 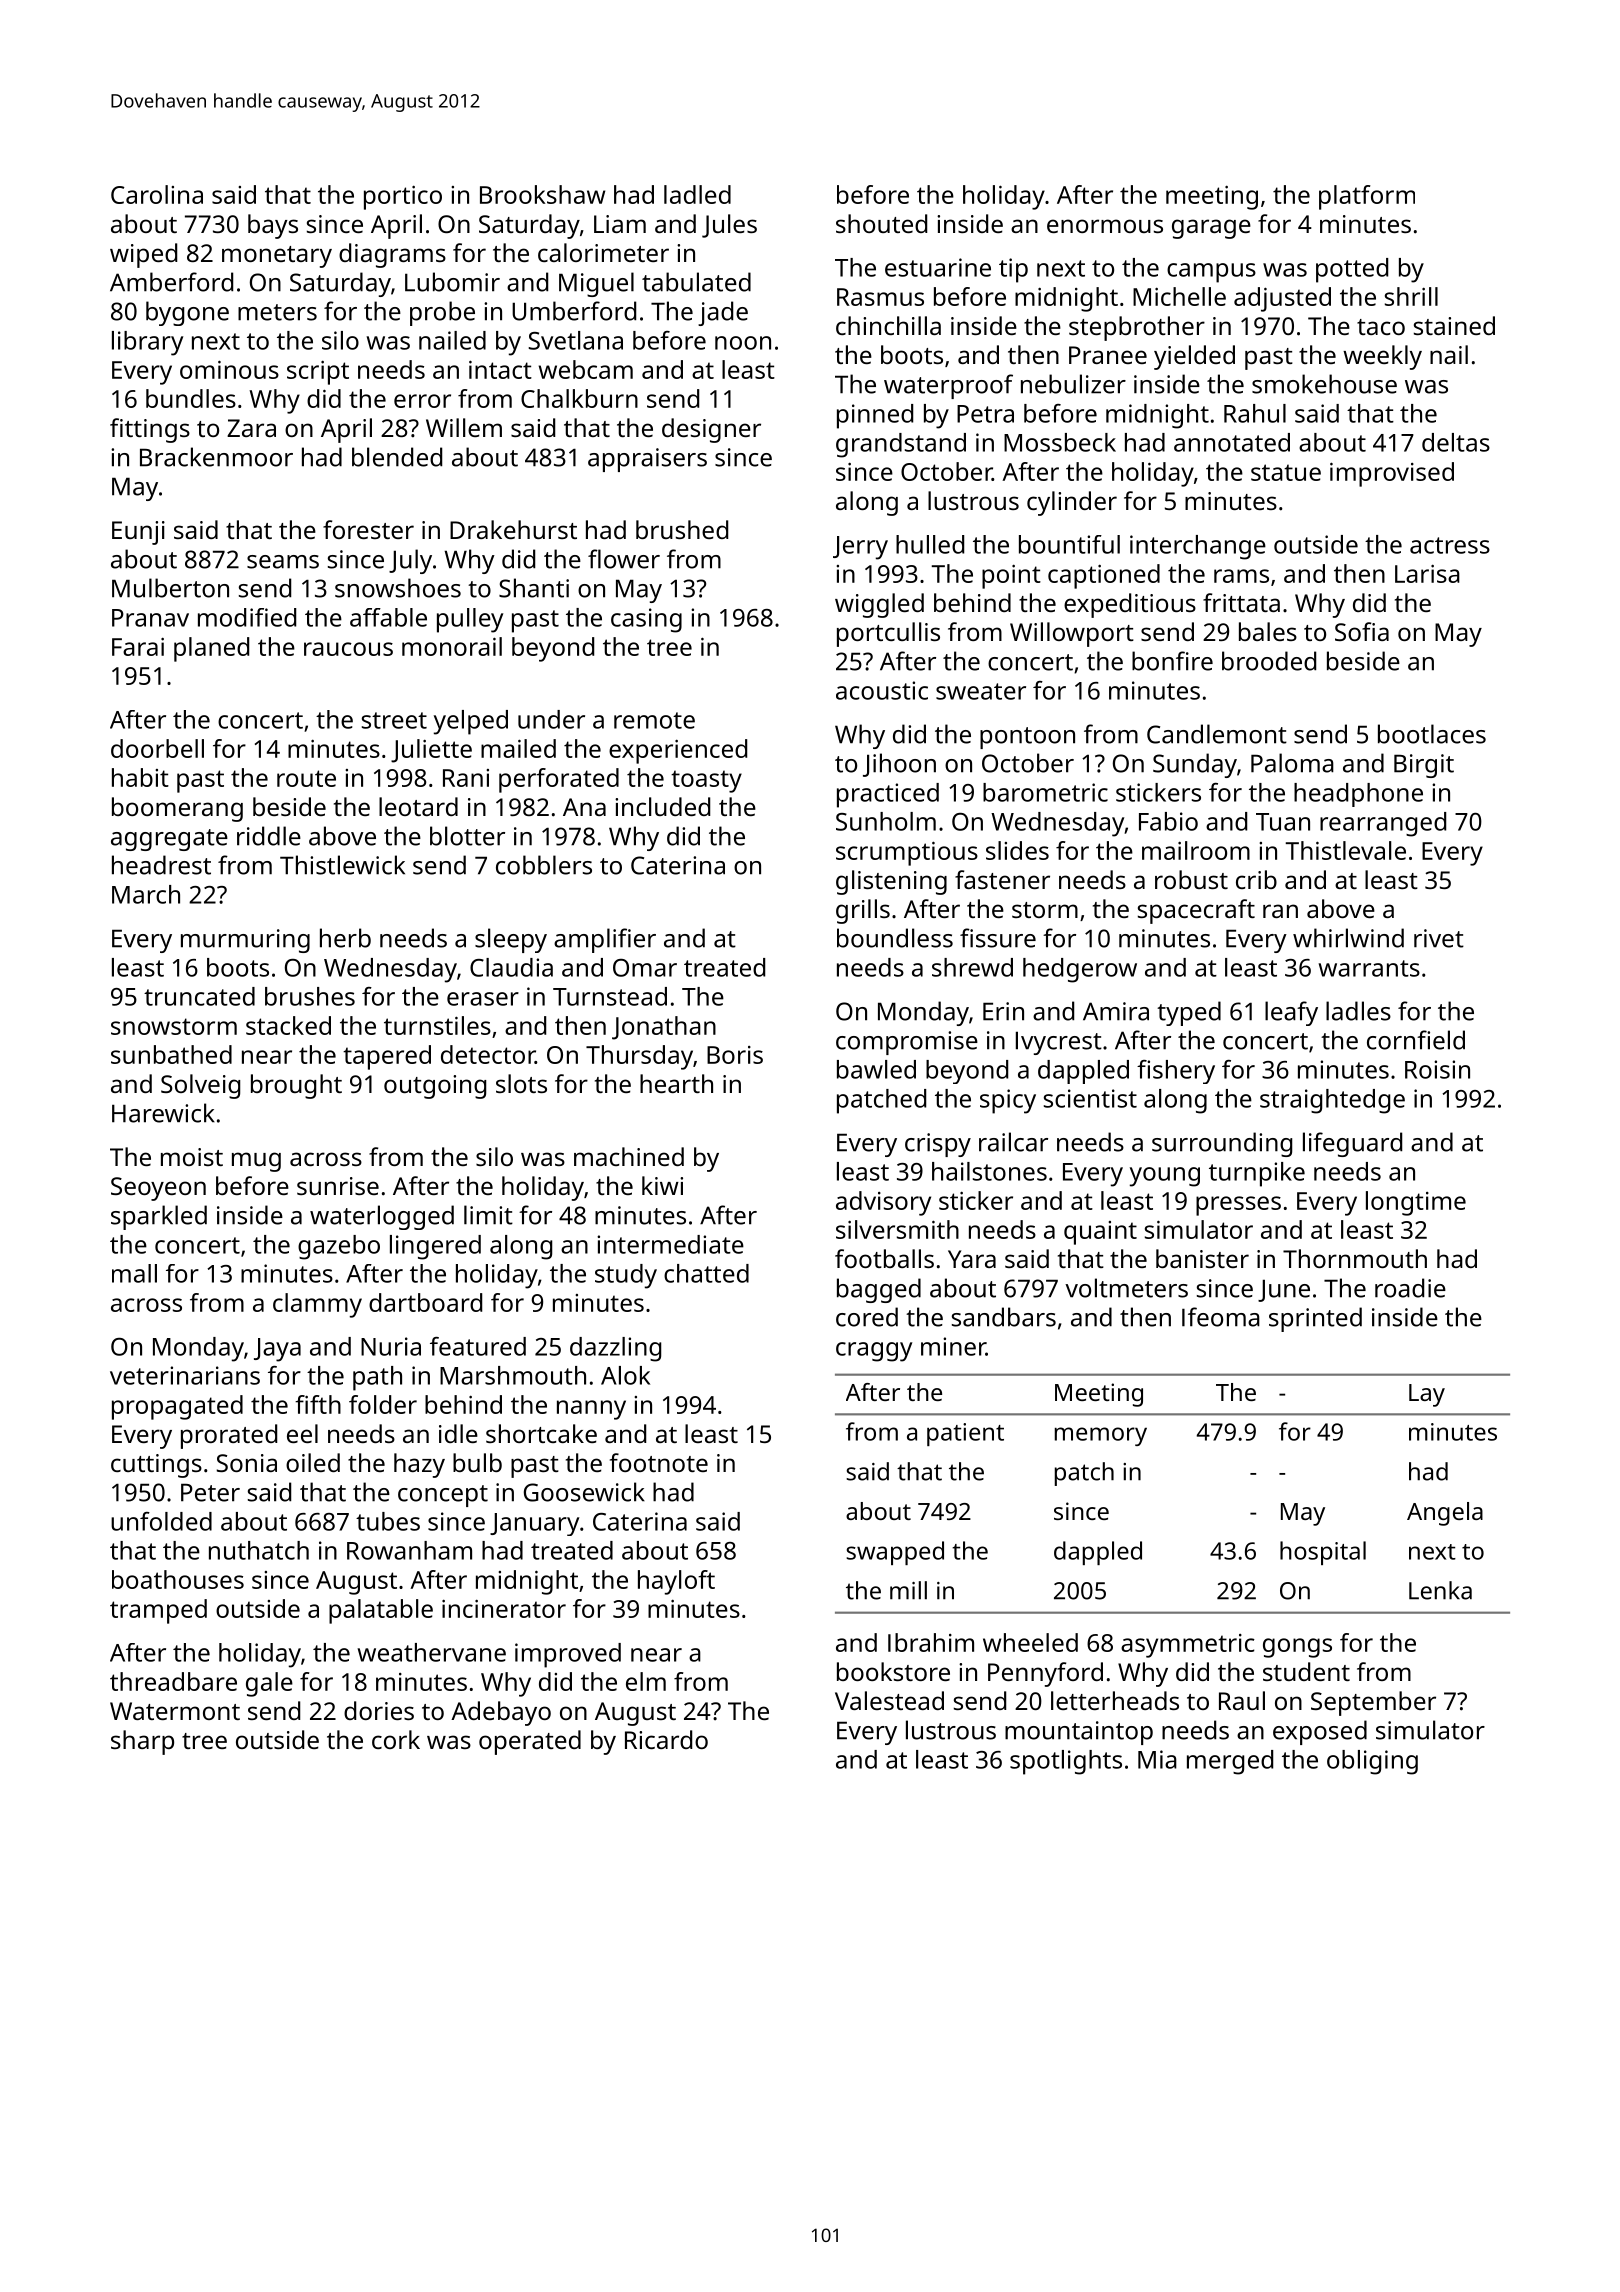 What do you see at coordinates (1230, 1762) in the screenshot?
I see `merged` at bounding box center [1230, 1762].
